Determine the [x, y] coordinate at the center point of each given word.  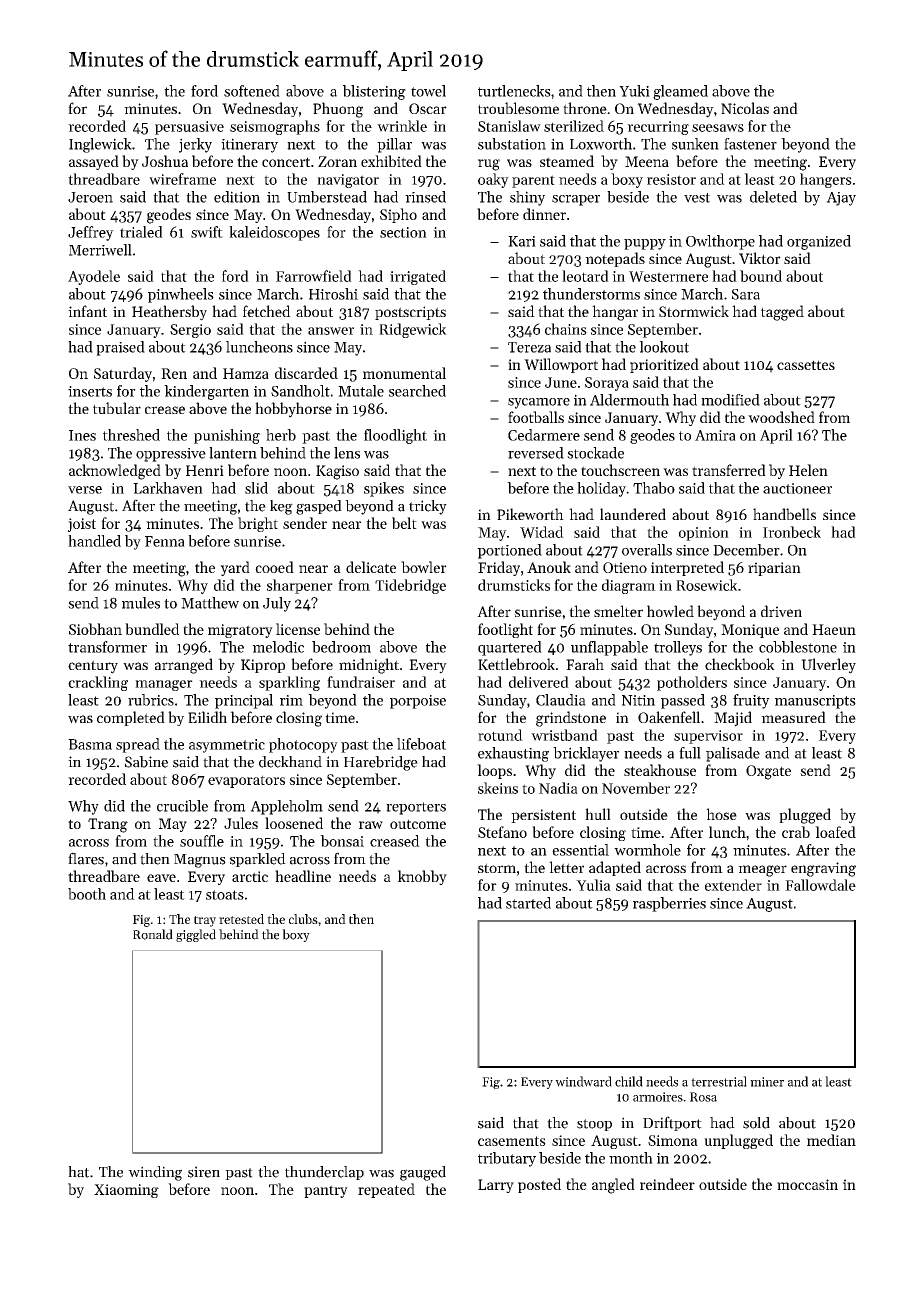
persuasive [189, 128]
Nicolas [745, 108]
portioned [509, 551]
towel [428, 91]
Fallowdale [820, 885]
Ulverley [828, 666]
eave [161, 878]
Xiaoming [126, 1191]
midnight [369, 666]
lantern [233, 453]
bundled [152, 629]
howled [670, 611]
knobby [422, 877]
